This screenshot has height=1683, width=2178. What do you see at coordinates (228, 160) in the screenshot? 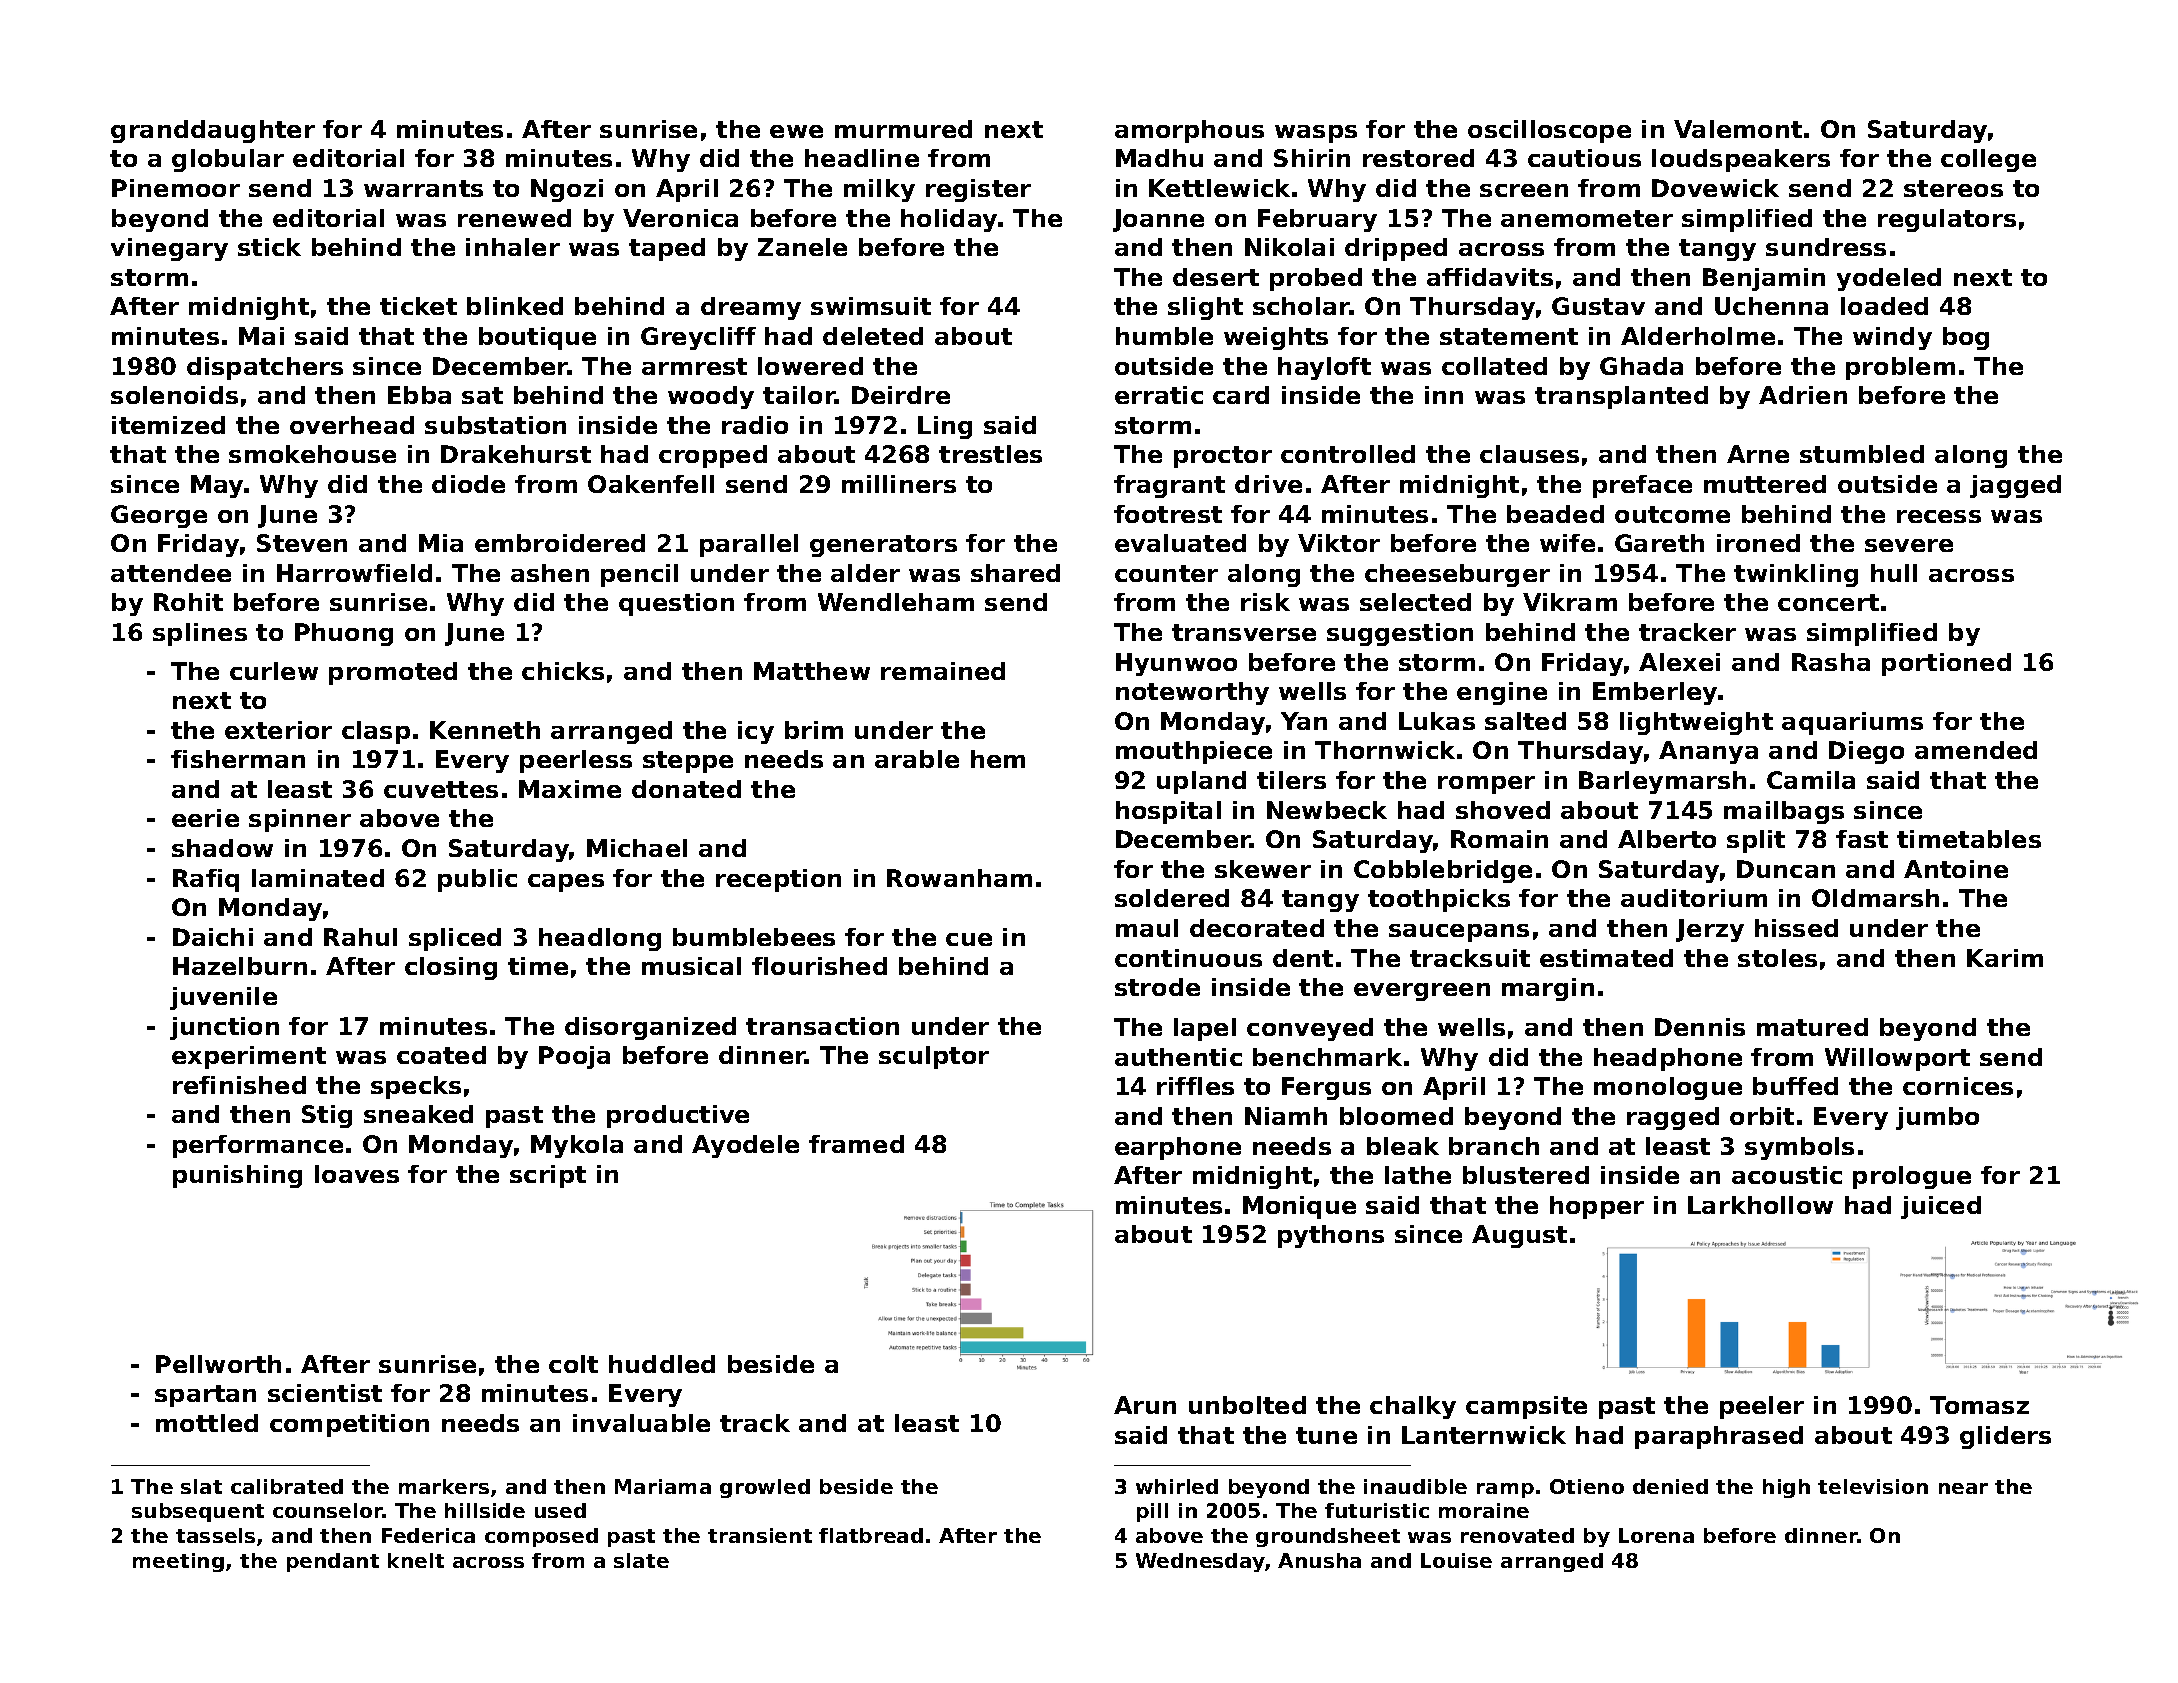
I see `globular` at bounding box center [228, 160].
